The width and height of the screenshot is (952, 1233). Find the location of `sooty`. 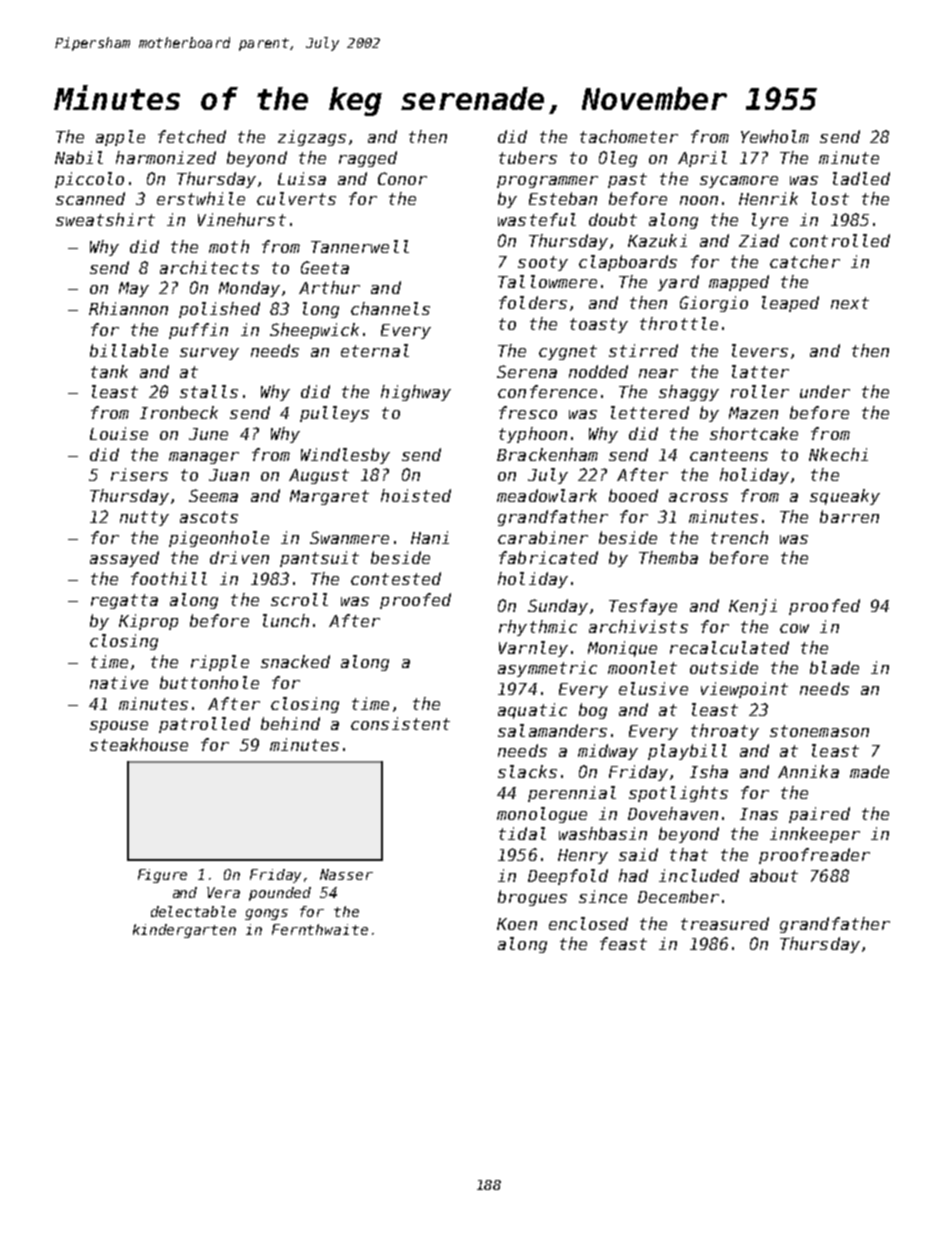

sooty is located at coordinates (543, 263).
